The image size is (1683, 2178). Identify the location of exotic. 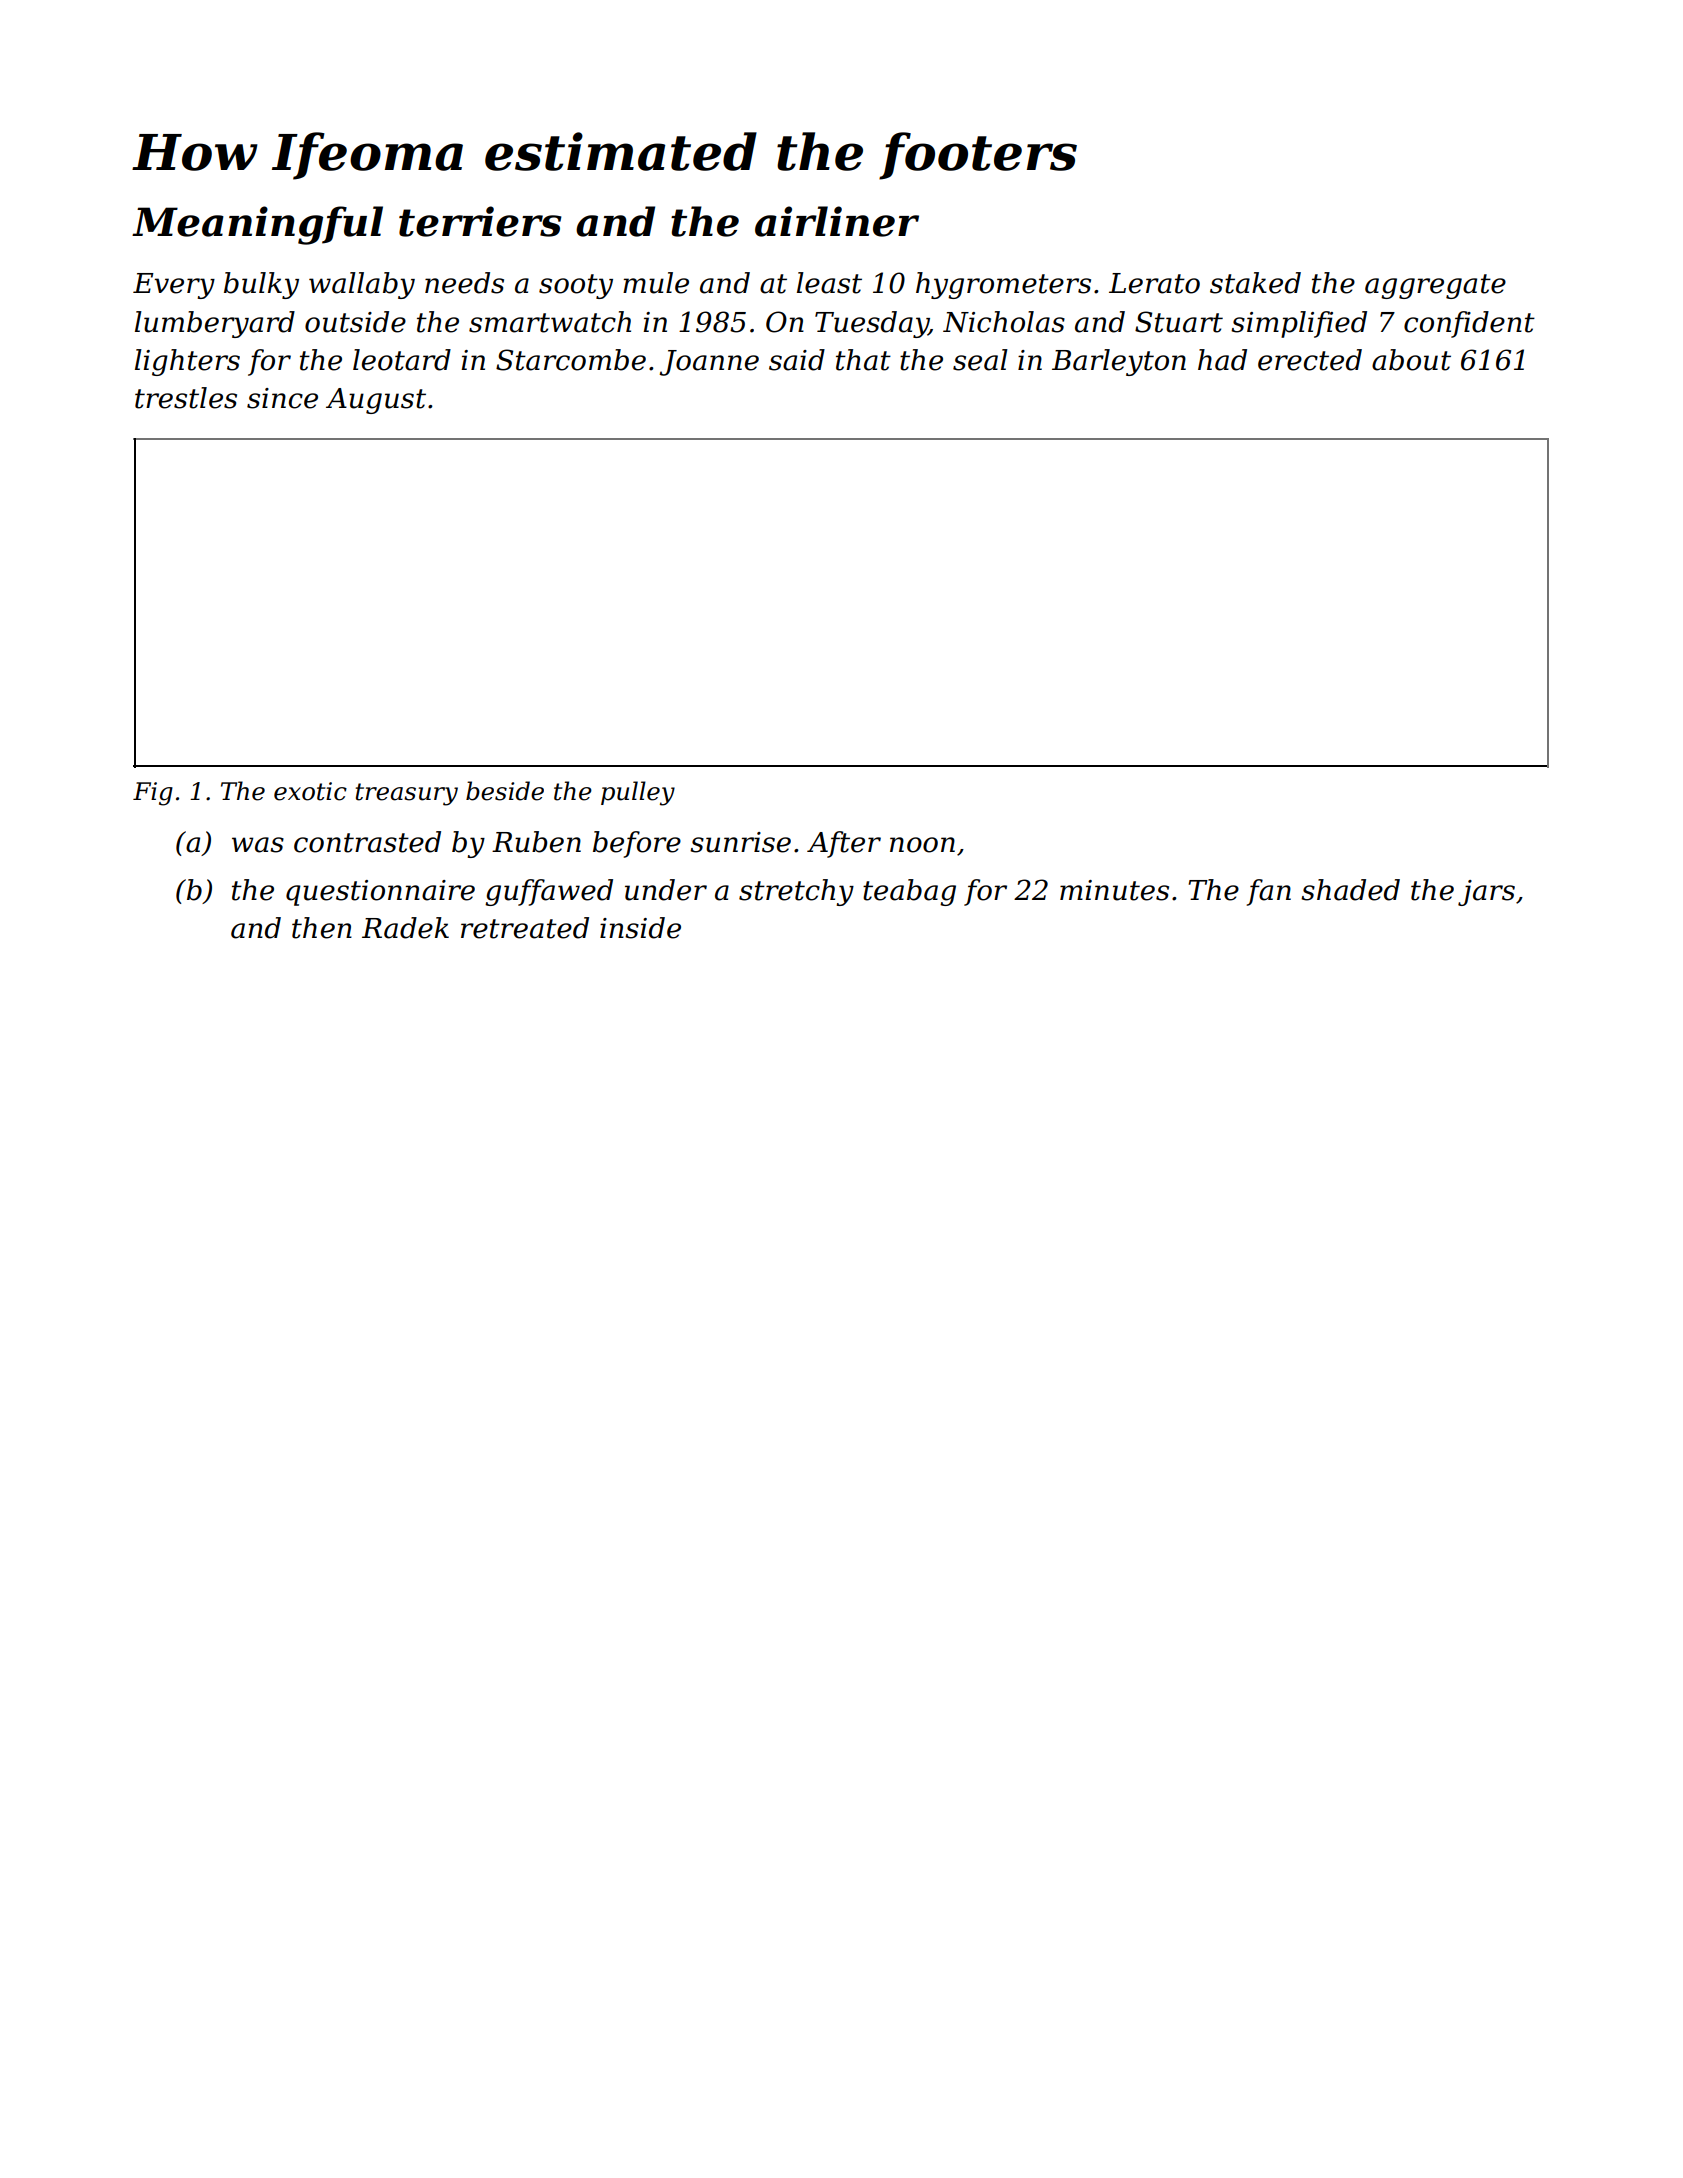
(310, 791).
